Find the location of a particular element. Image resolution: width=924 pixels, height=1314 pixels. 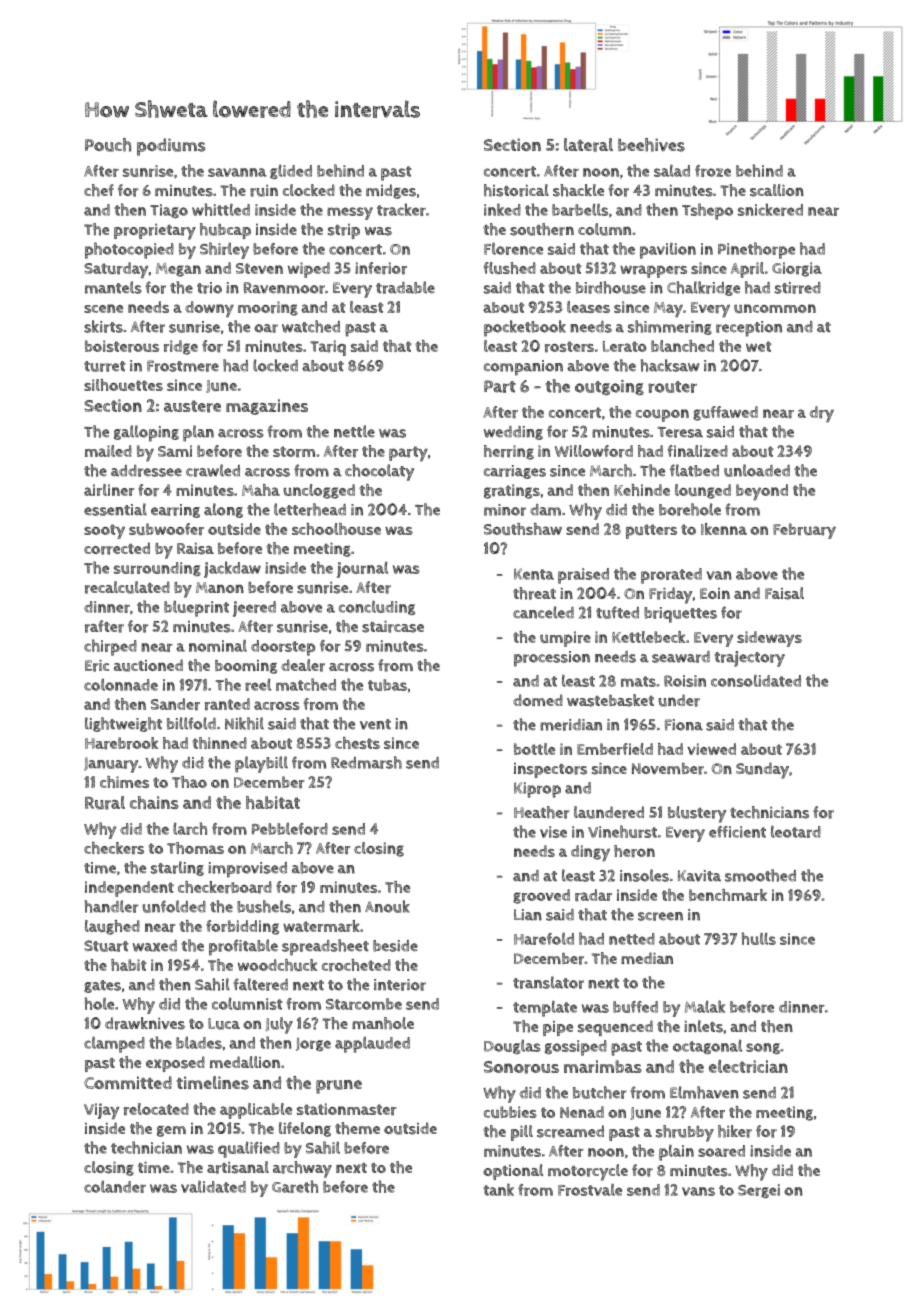

airliner is located at coordinates (109, 490).
